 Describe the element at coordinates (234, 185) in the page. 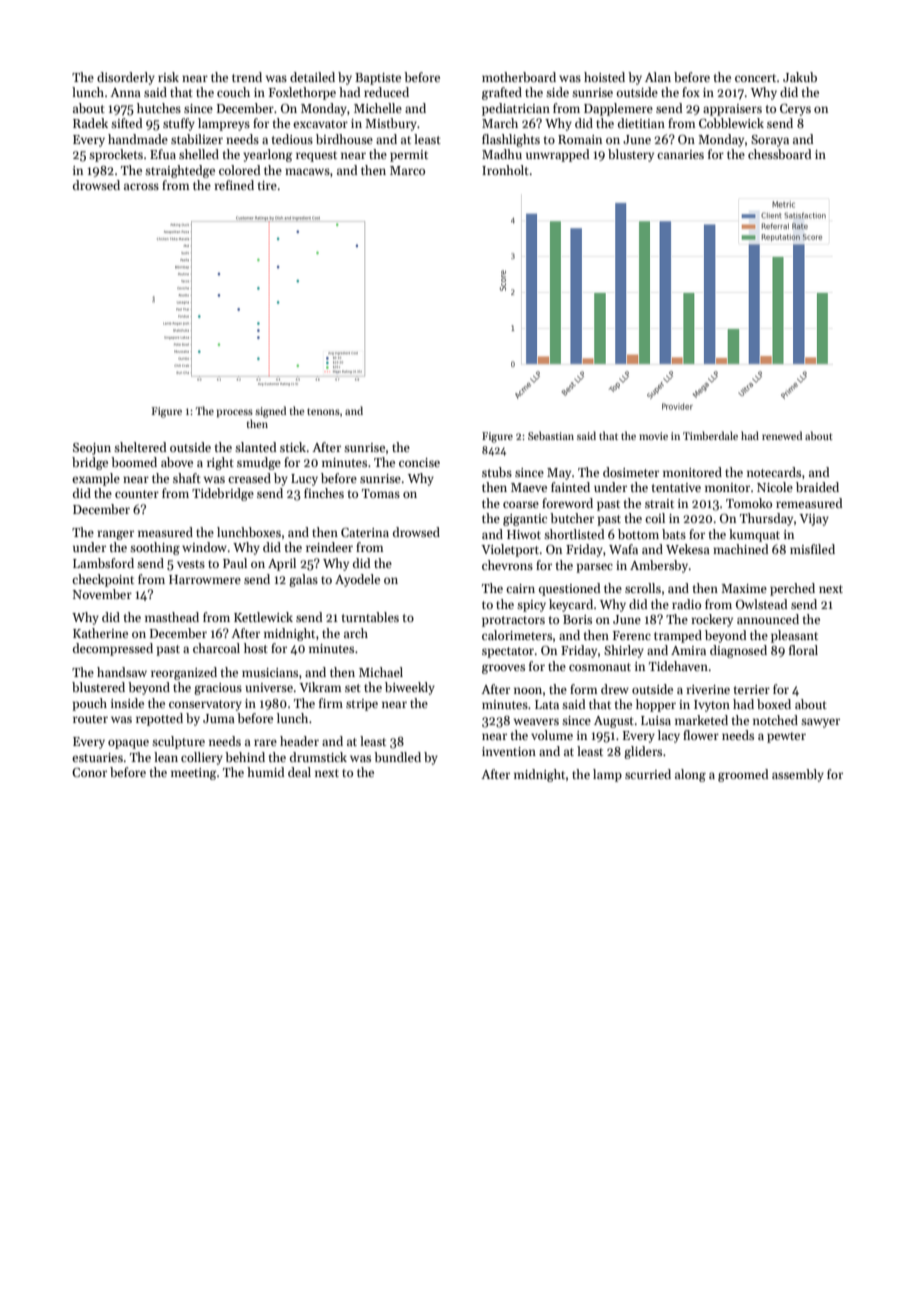

I see `refined` at that location.
